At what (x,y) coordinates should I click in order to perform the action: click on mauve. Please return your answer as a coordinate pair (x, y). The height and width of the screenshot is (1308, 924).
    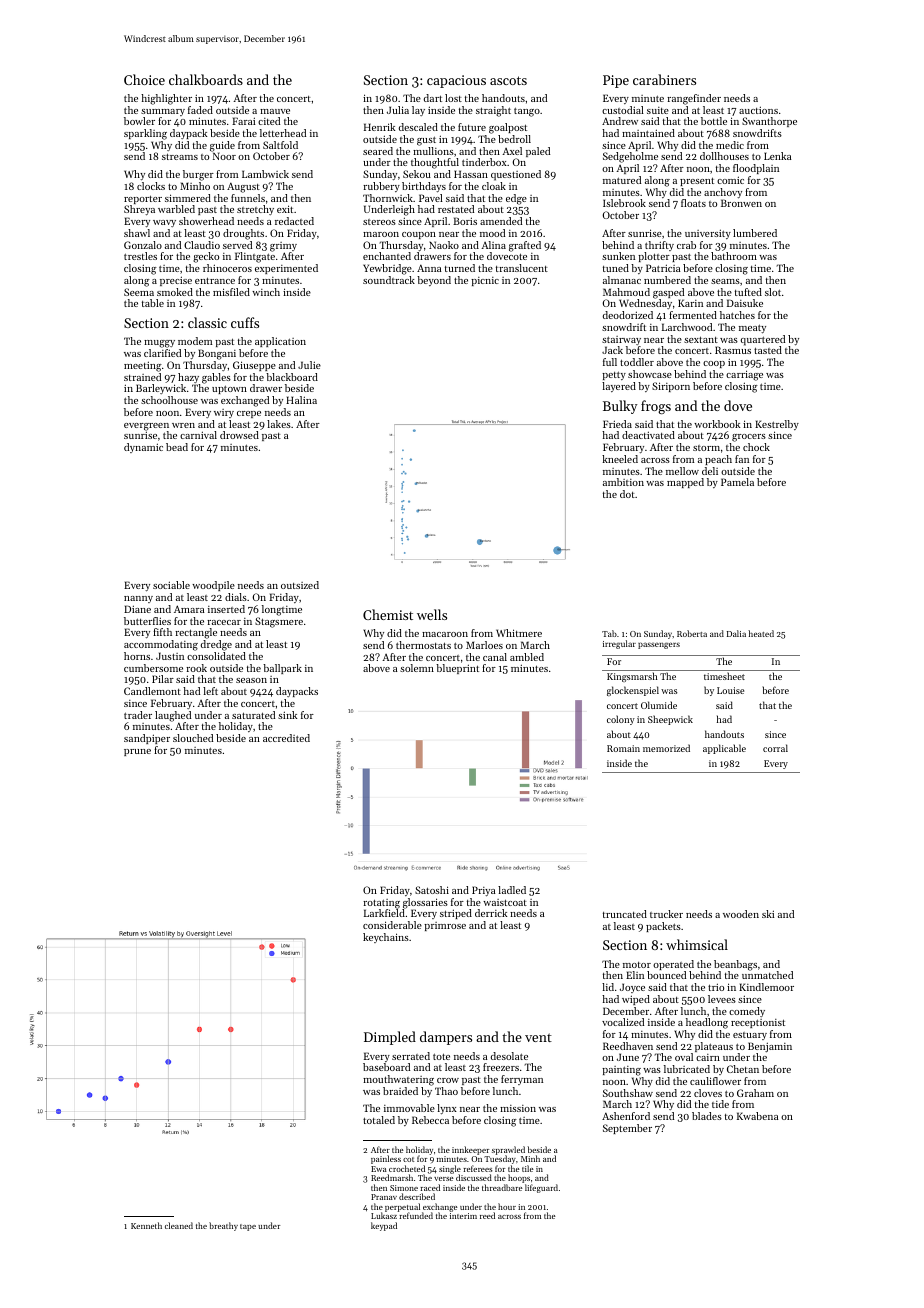
    Looking at the image, I should click on (275, 111).
